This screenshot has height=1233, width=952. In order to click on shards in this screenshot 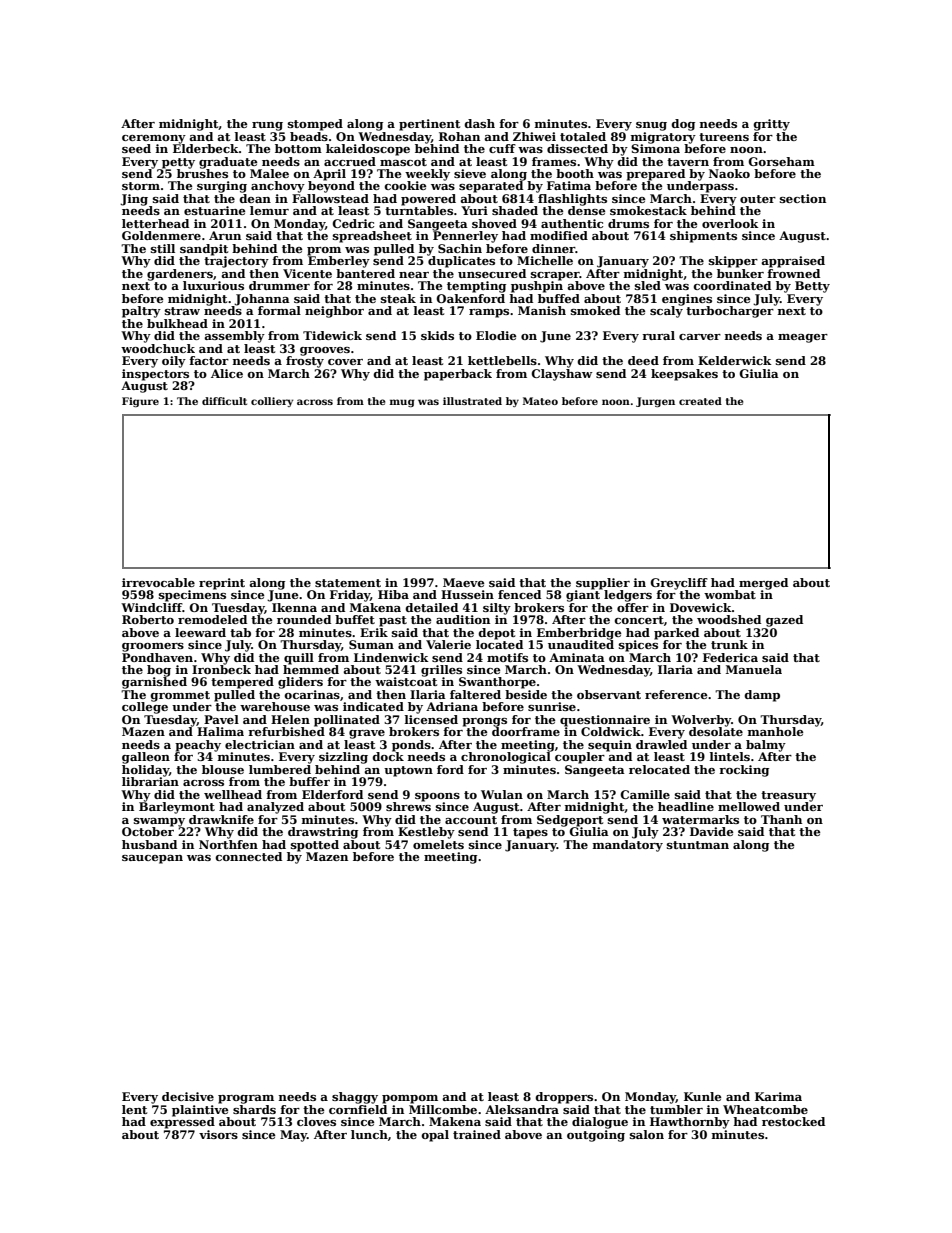, I will do `click(254, 1109)`.
